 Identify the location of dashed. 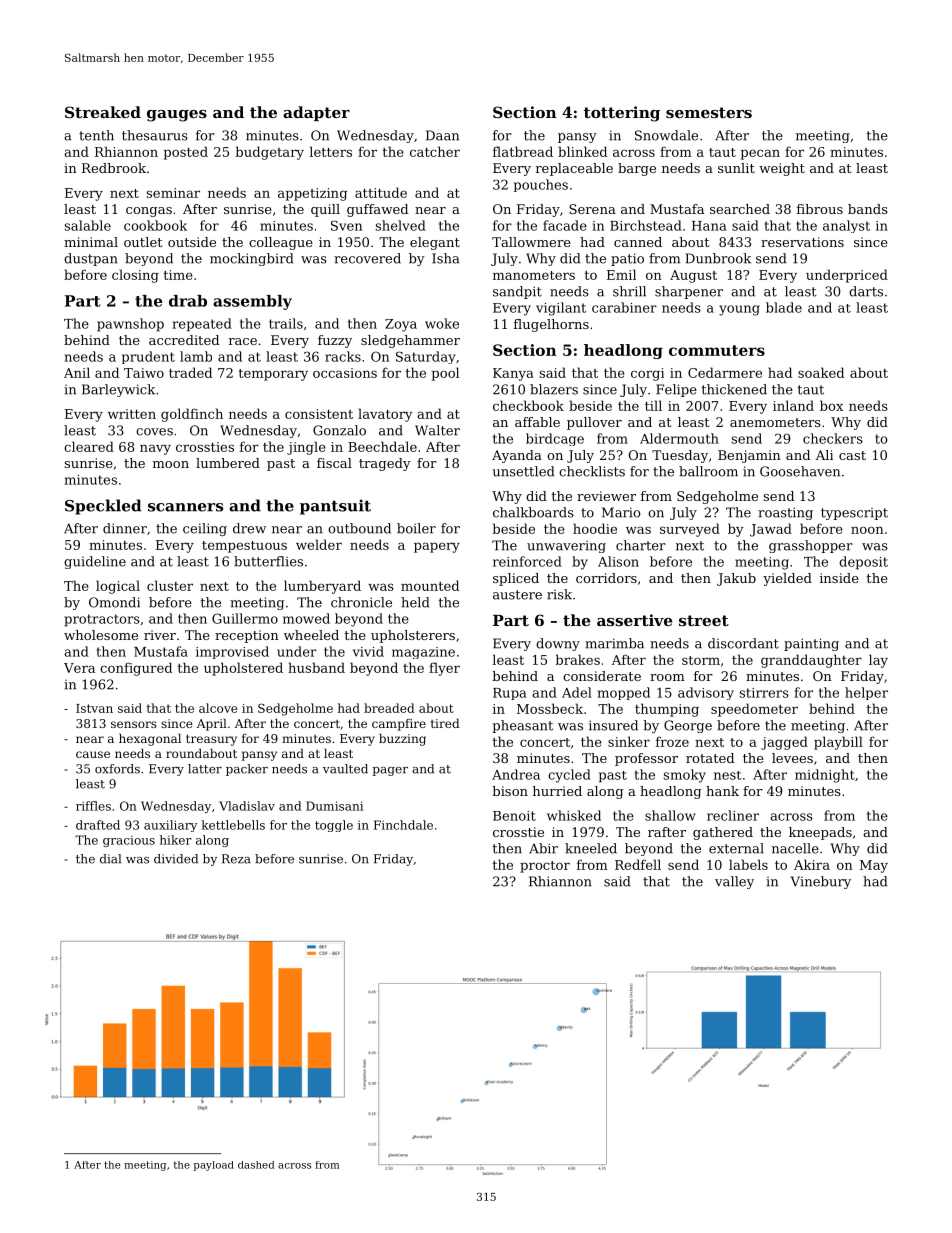
(256, 1165).
